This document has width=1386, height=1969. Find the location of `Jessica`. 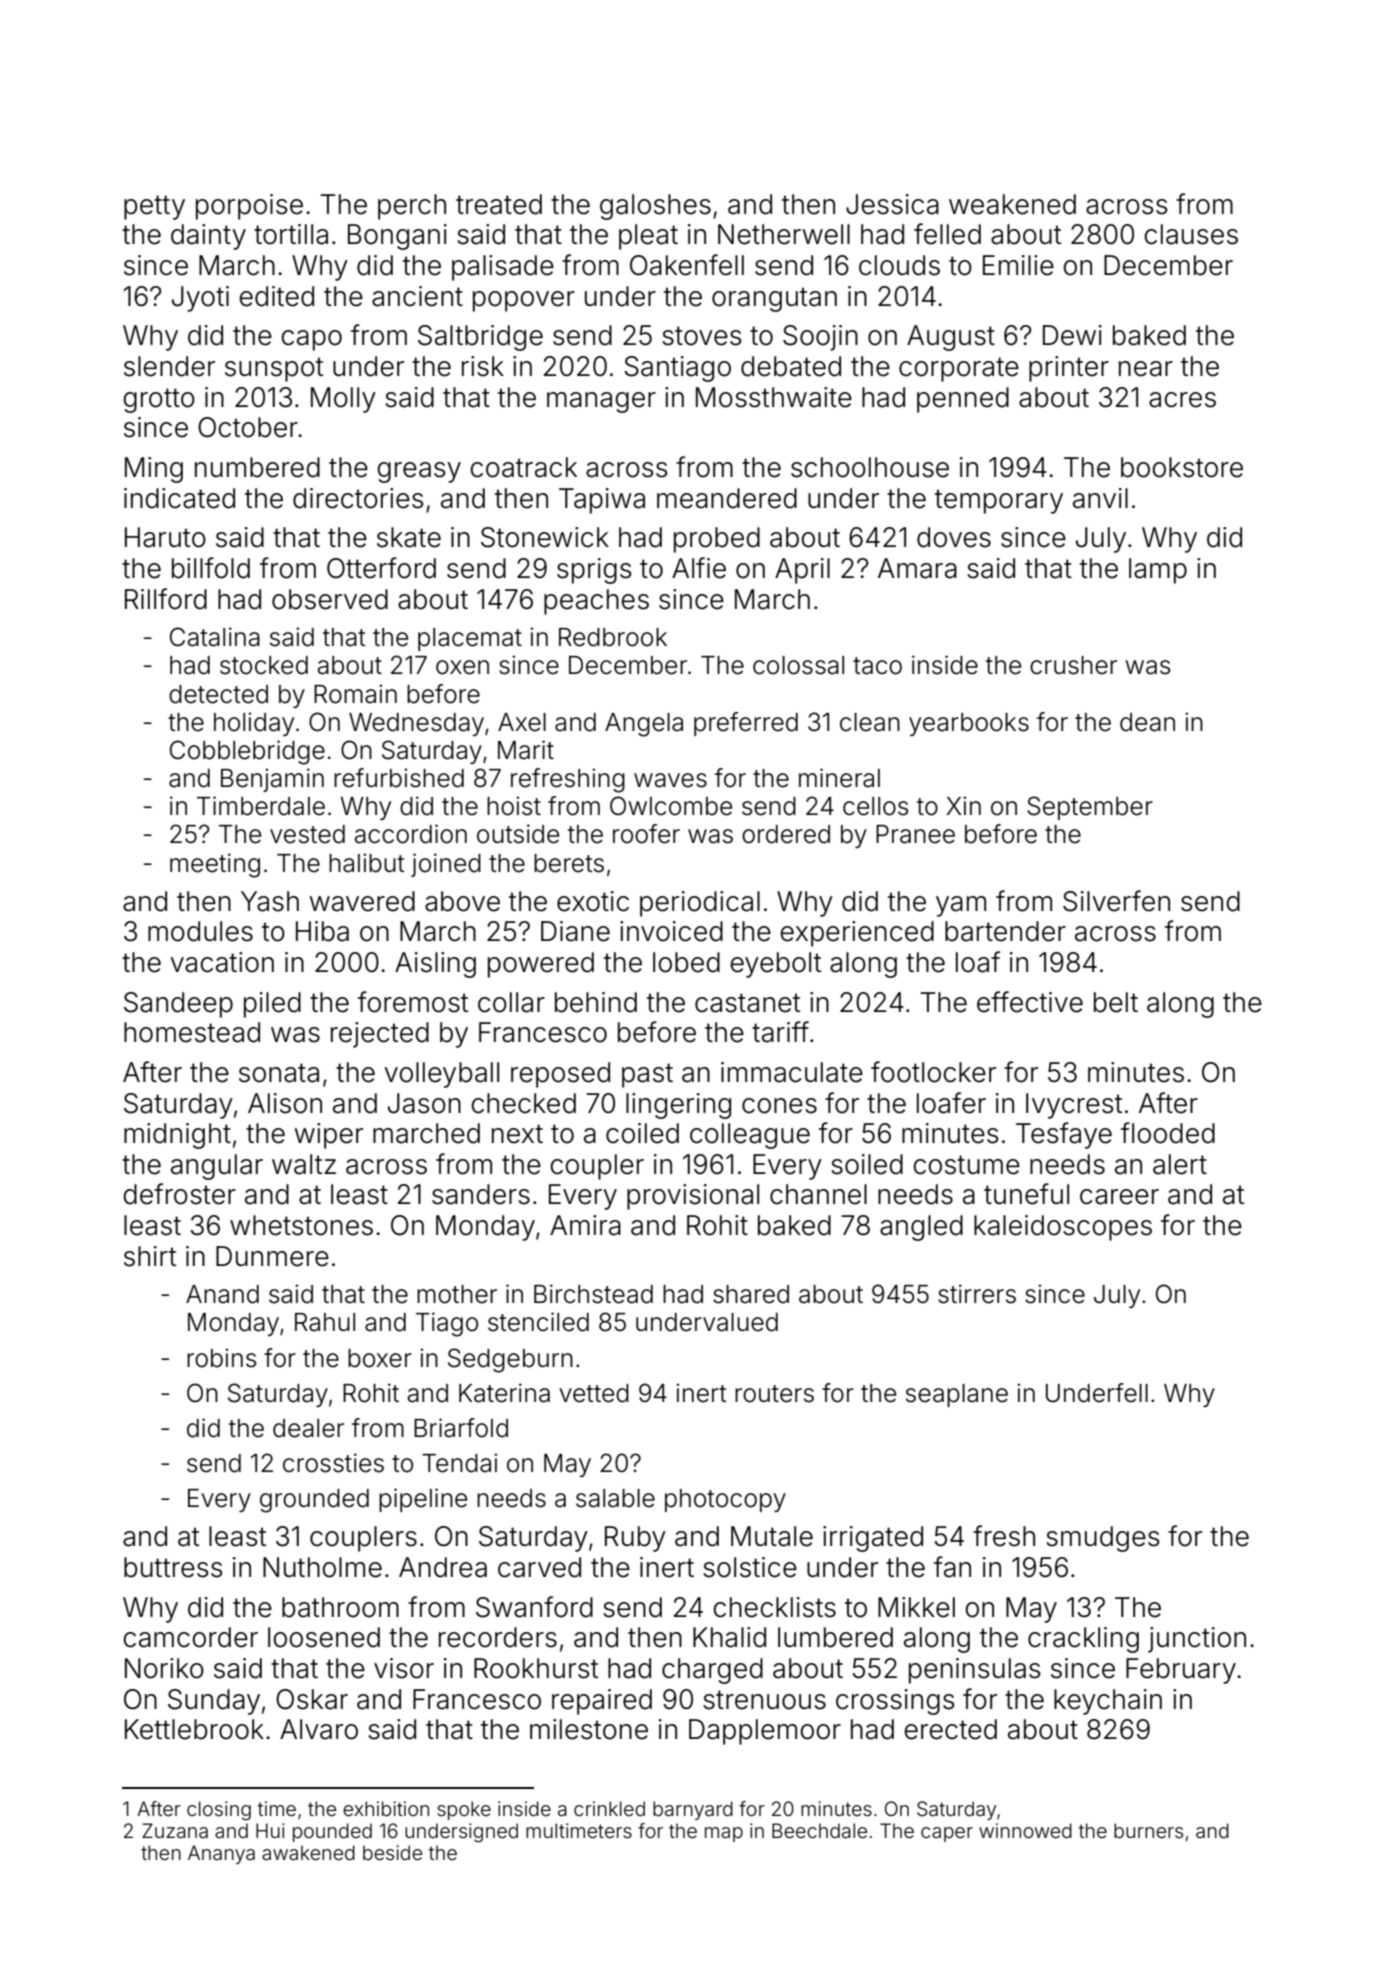

Jessica is located at coordinates (892, 204).
